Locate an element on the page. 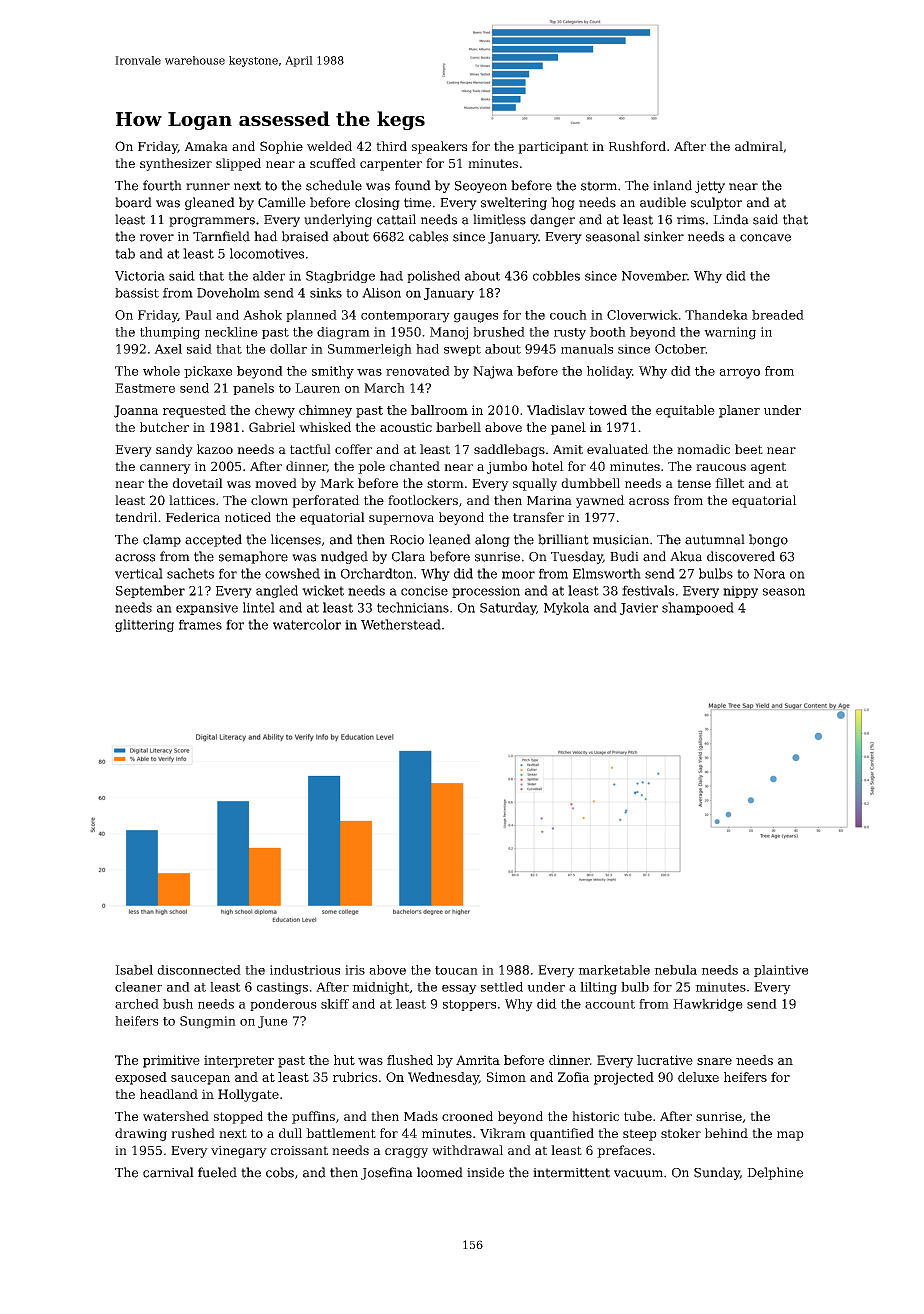 The height and width of the page is (1314, 924). alder is located at coordinates (269, 276).
